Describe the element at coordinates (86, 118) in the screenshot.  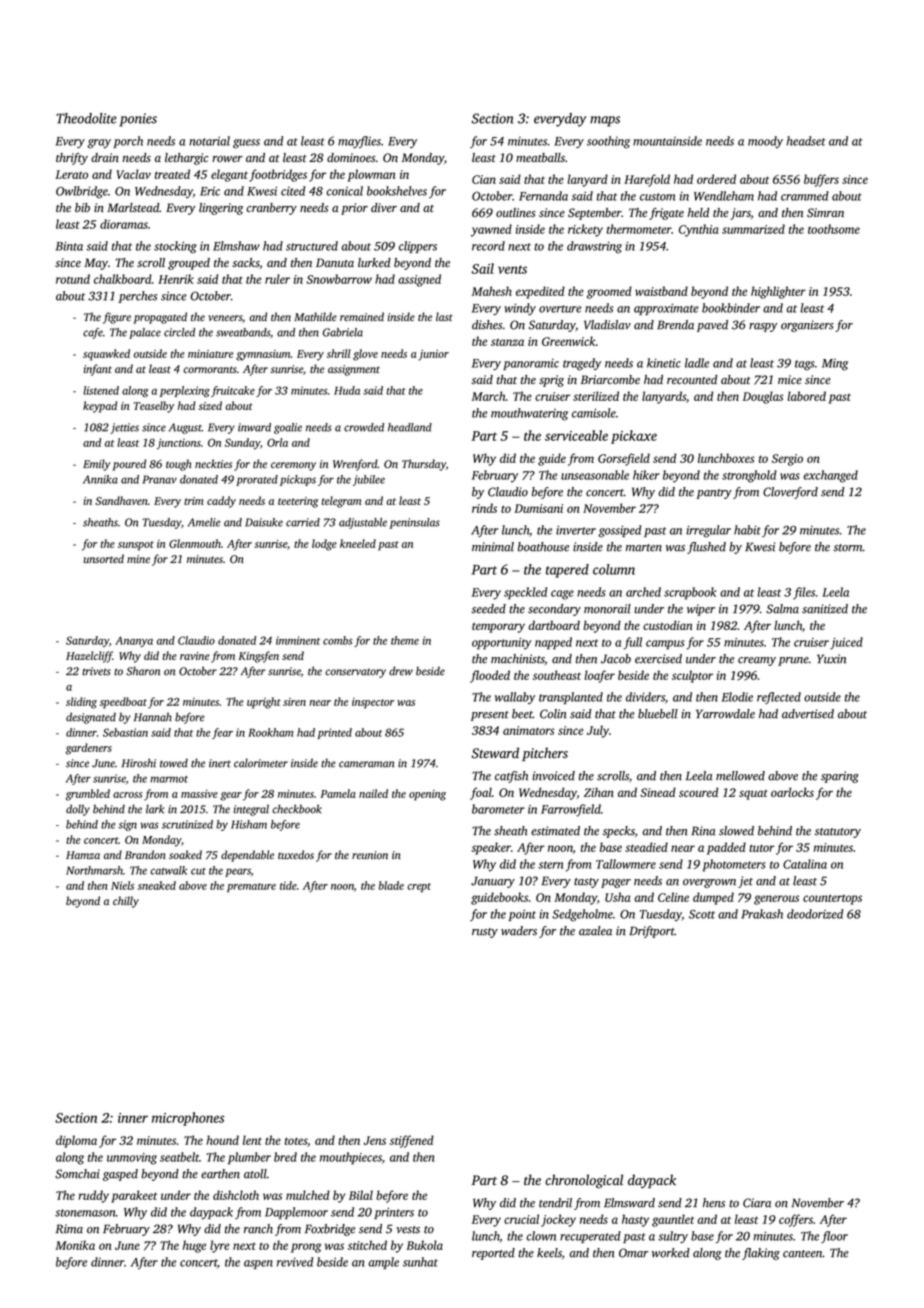
I see `Theodolite` at that location.
